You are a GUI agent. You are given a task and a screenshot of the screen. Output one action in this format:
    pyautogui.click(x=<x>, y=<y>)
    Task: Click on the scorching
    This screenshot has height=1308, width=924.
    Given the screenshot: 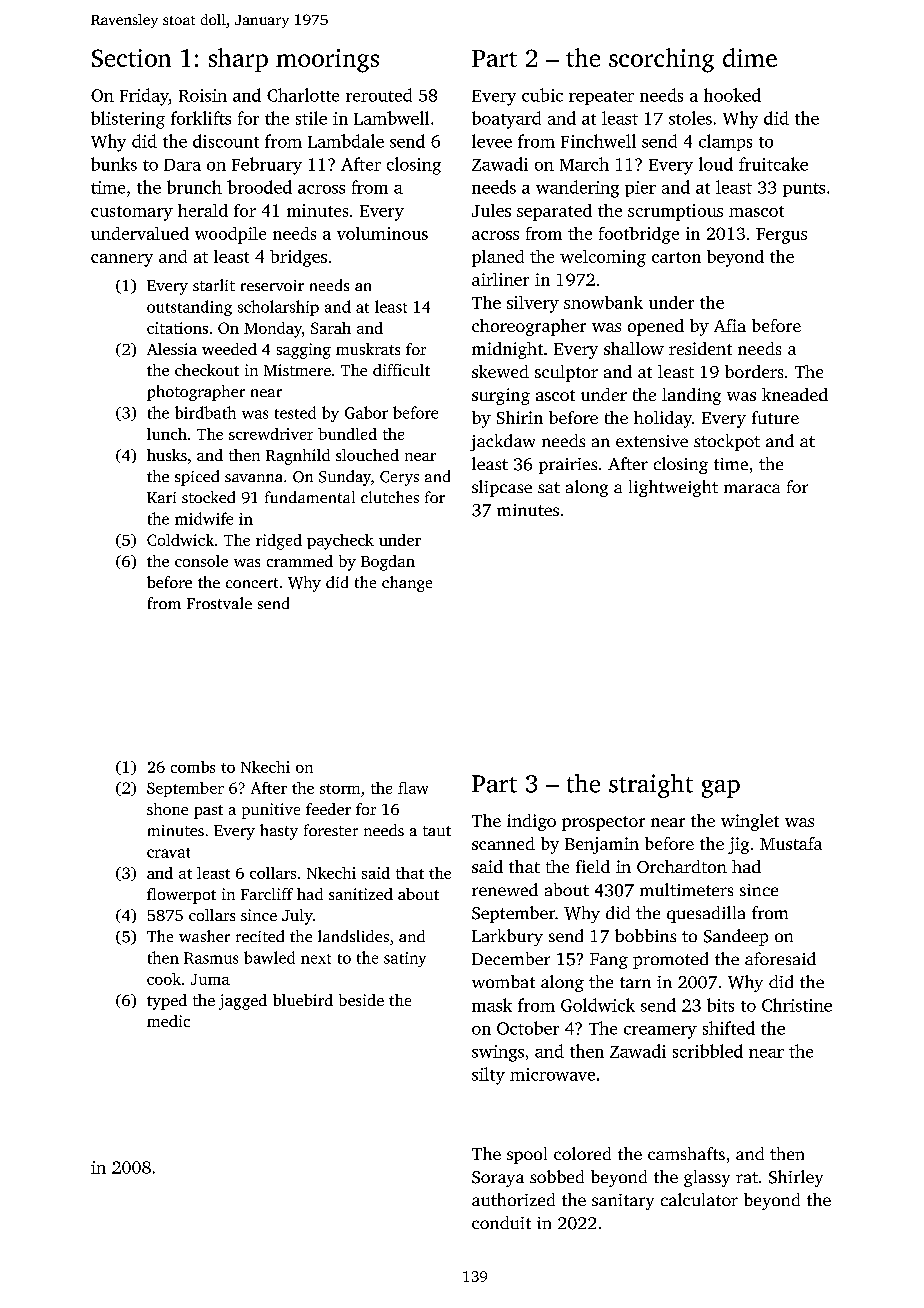 What is the action you would take?
    pyautogui.click(x=661, y=60)
